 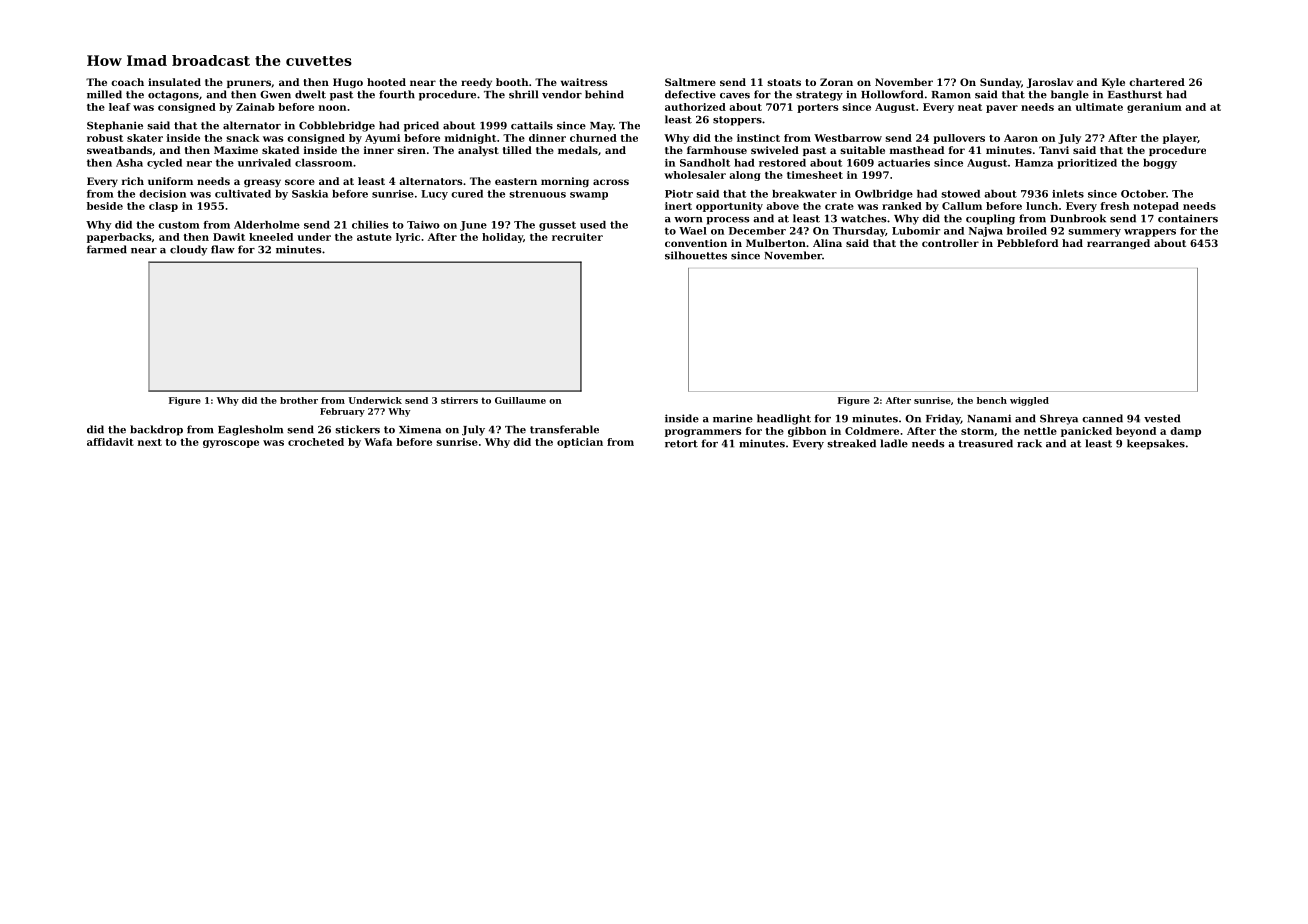 What do you see at coordinates (950, 243) in the page?
I see `controller` at bounding box center [950, 243].
